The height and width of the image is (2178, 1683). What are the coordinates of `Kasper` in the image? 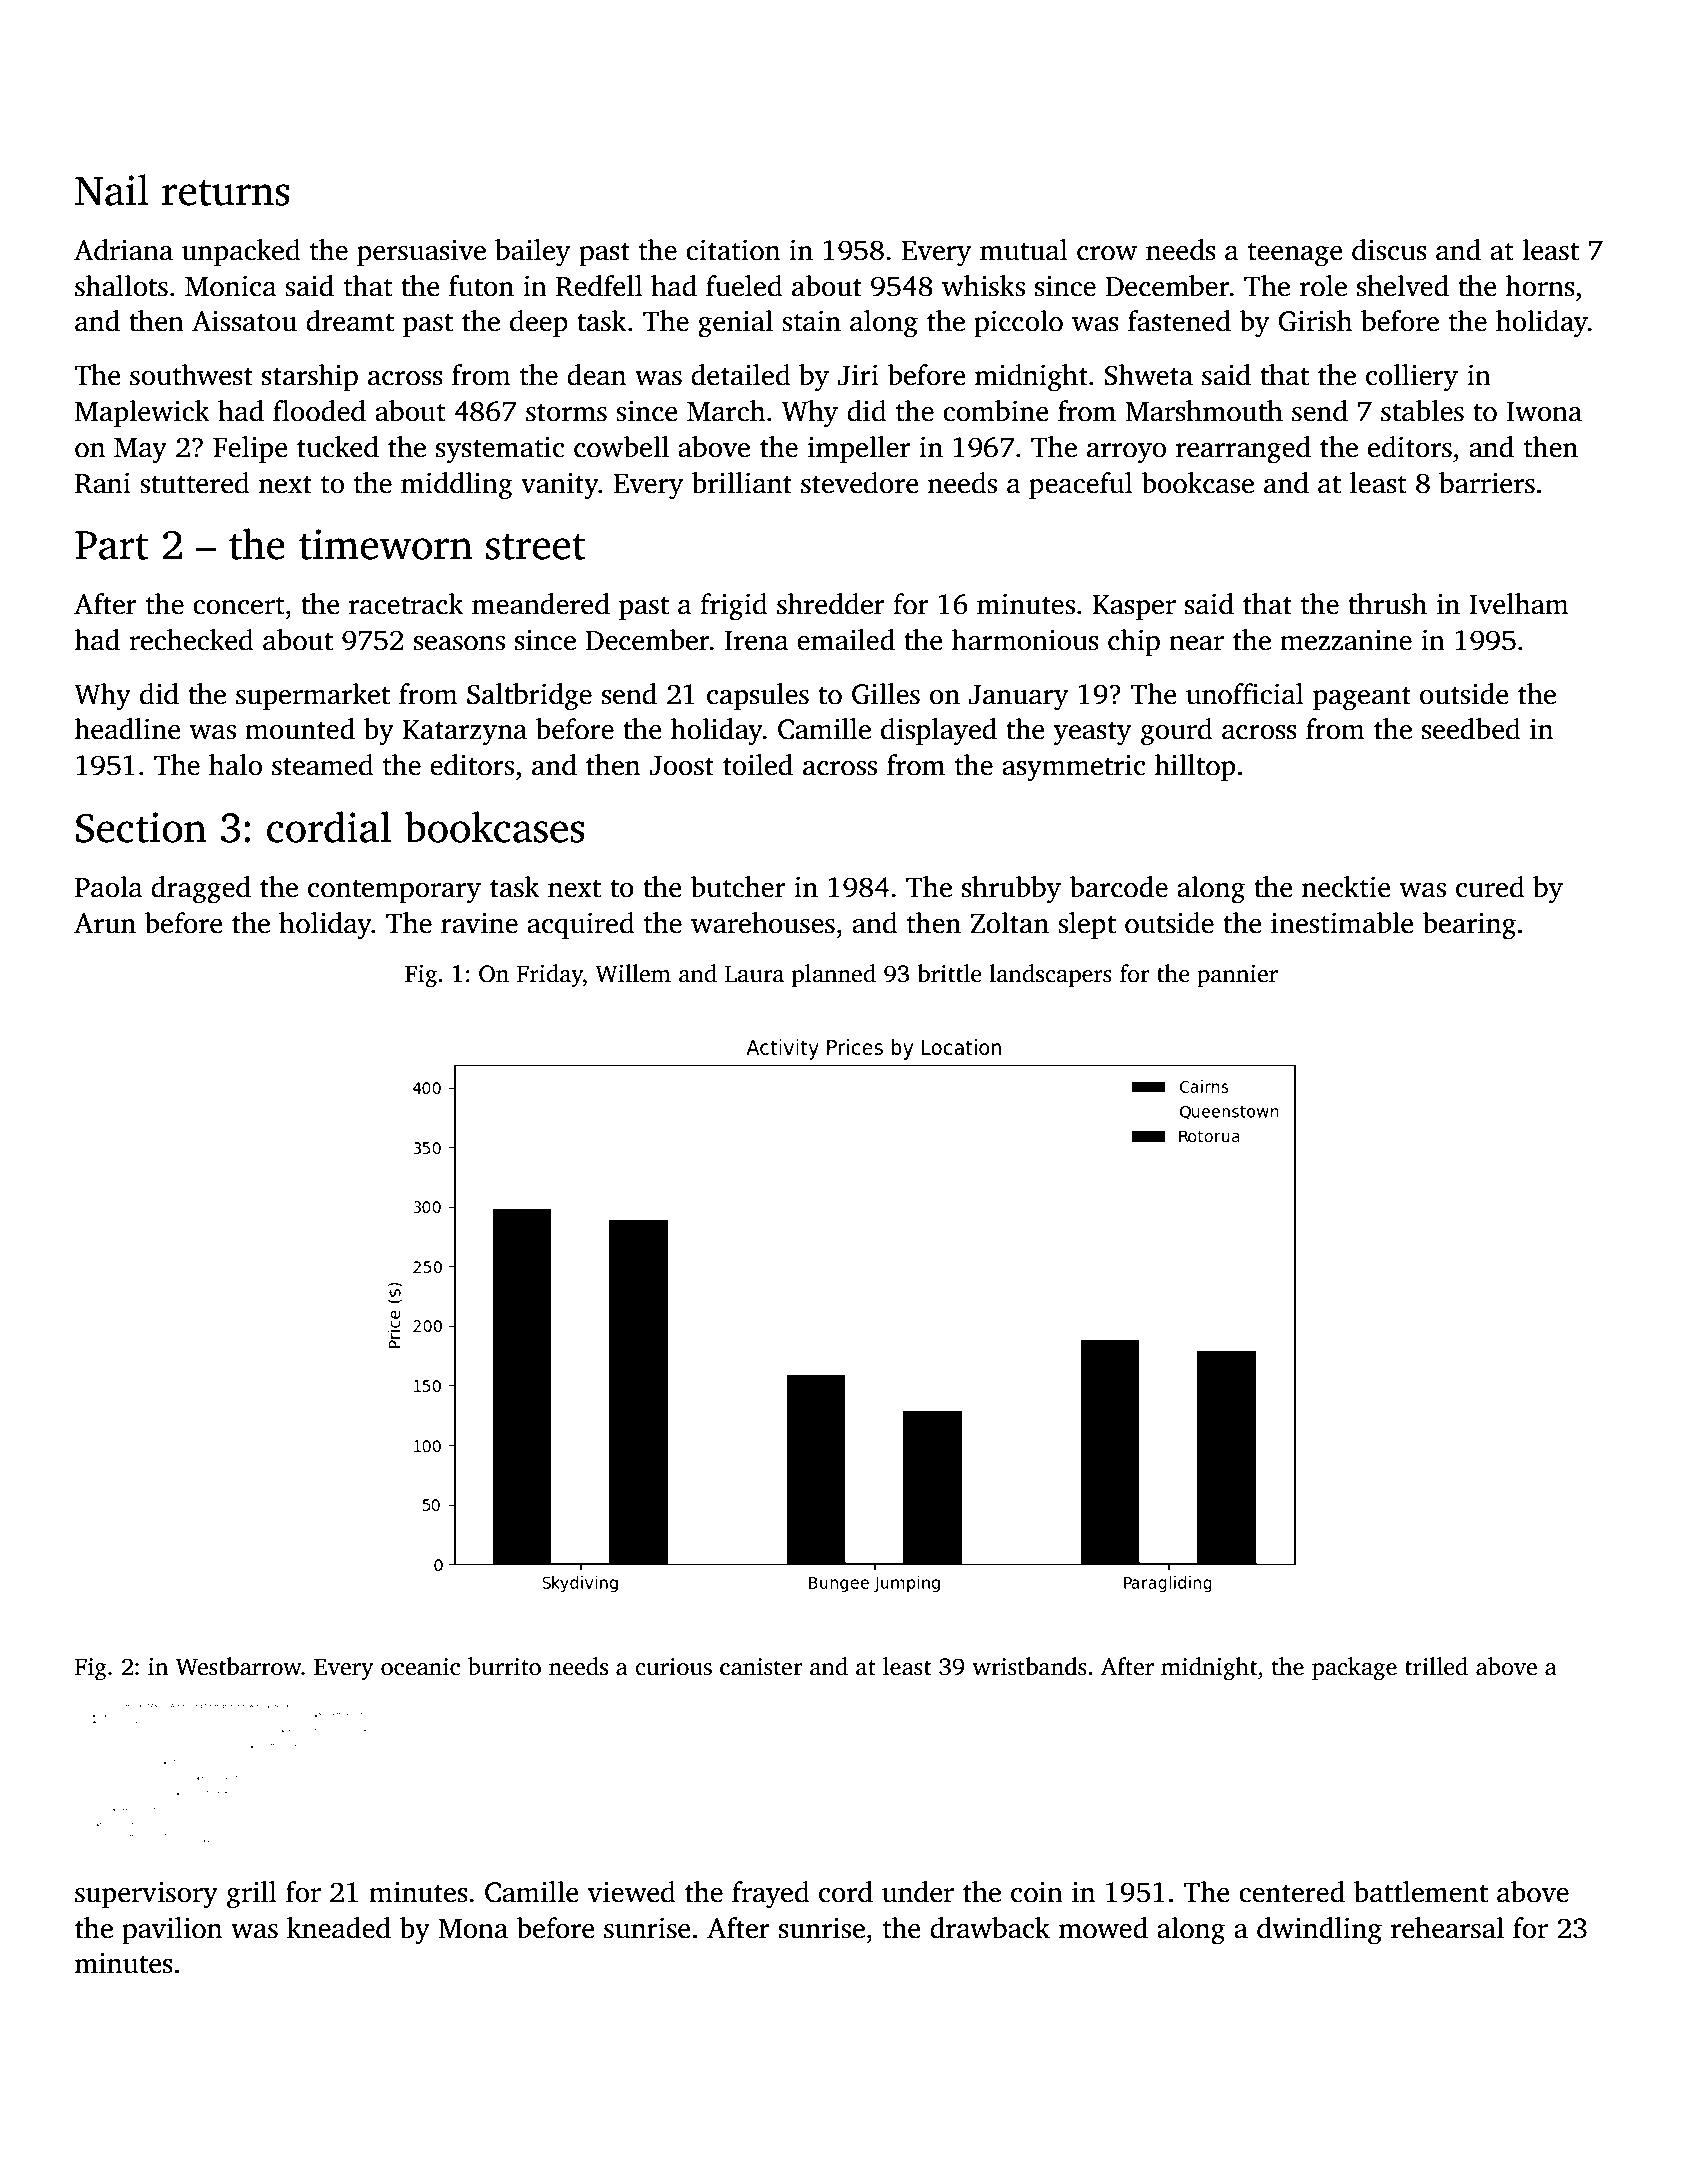 It's located at (1134, 607).
